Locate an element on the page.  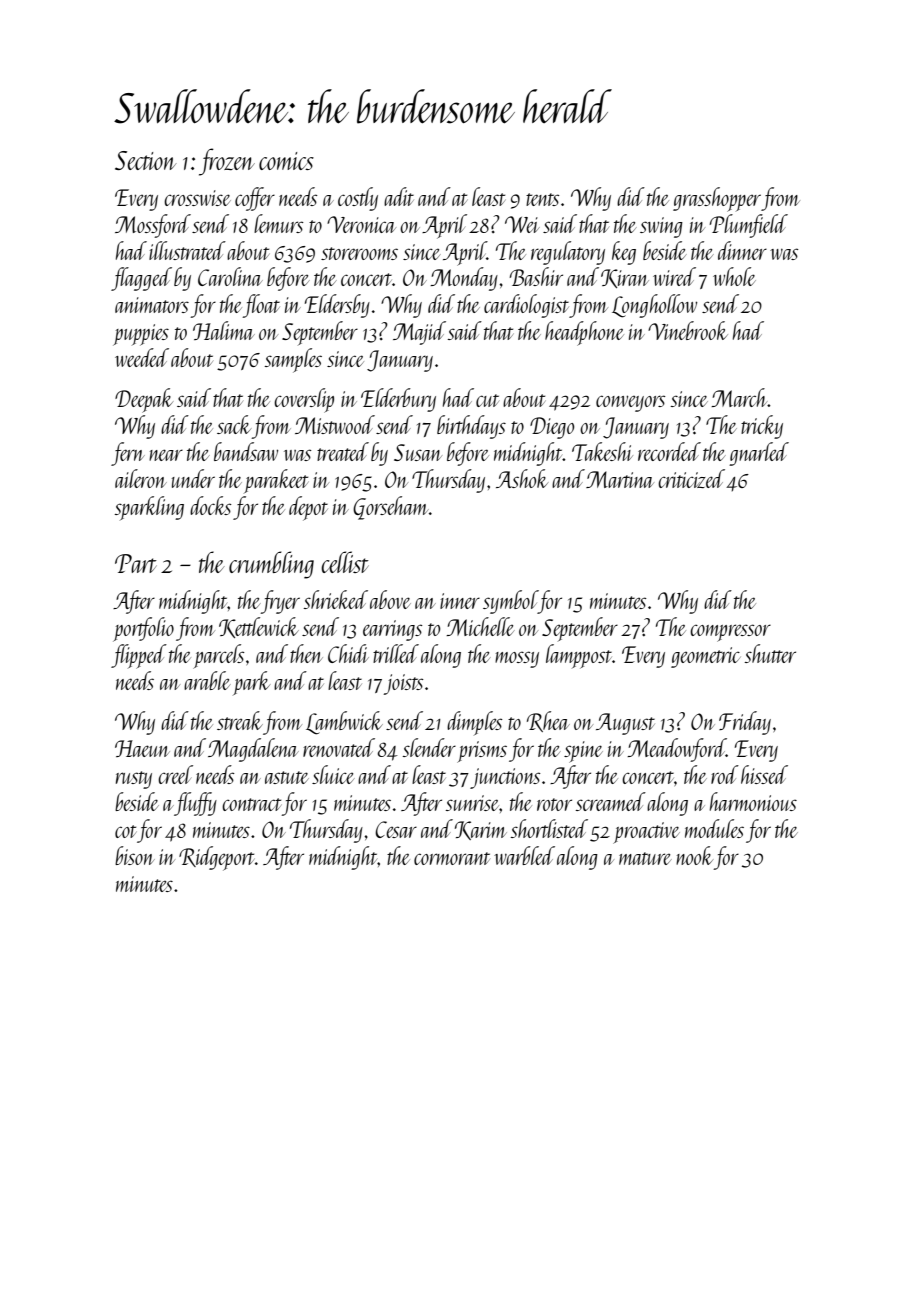
comics is located at coordinates (286, 161).
